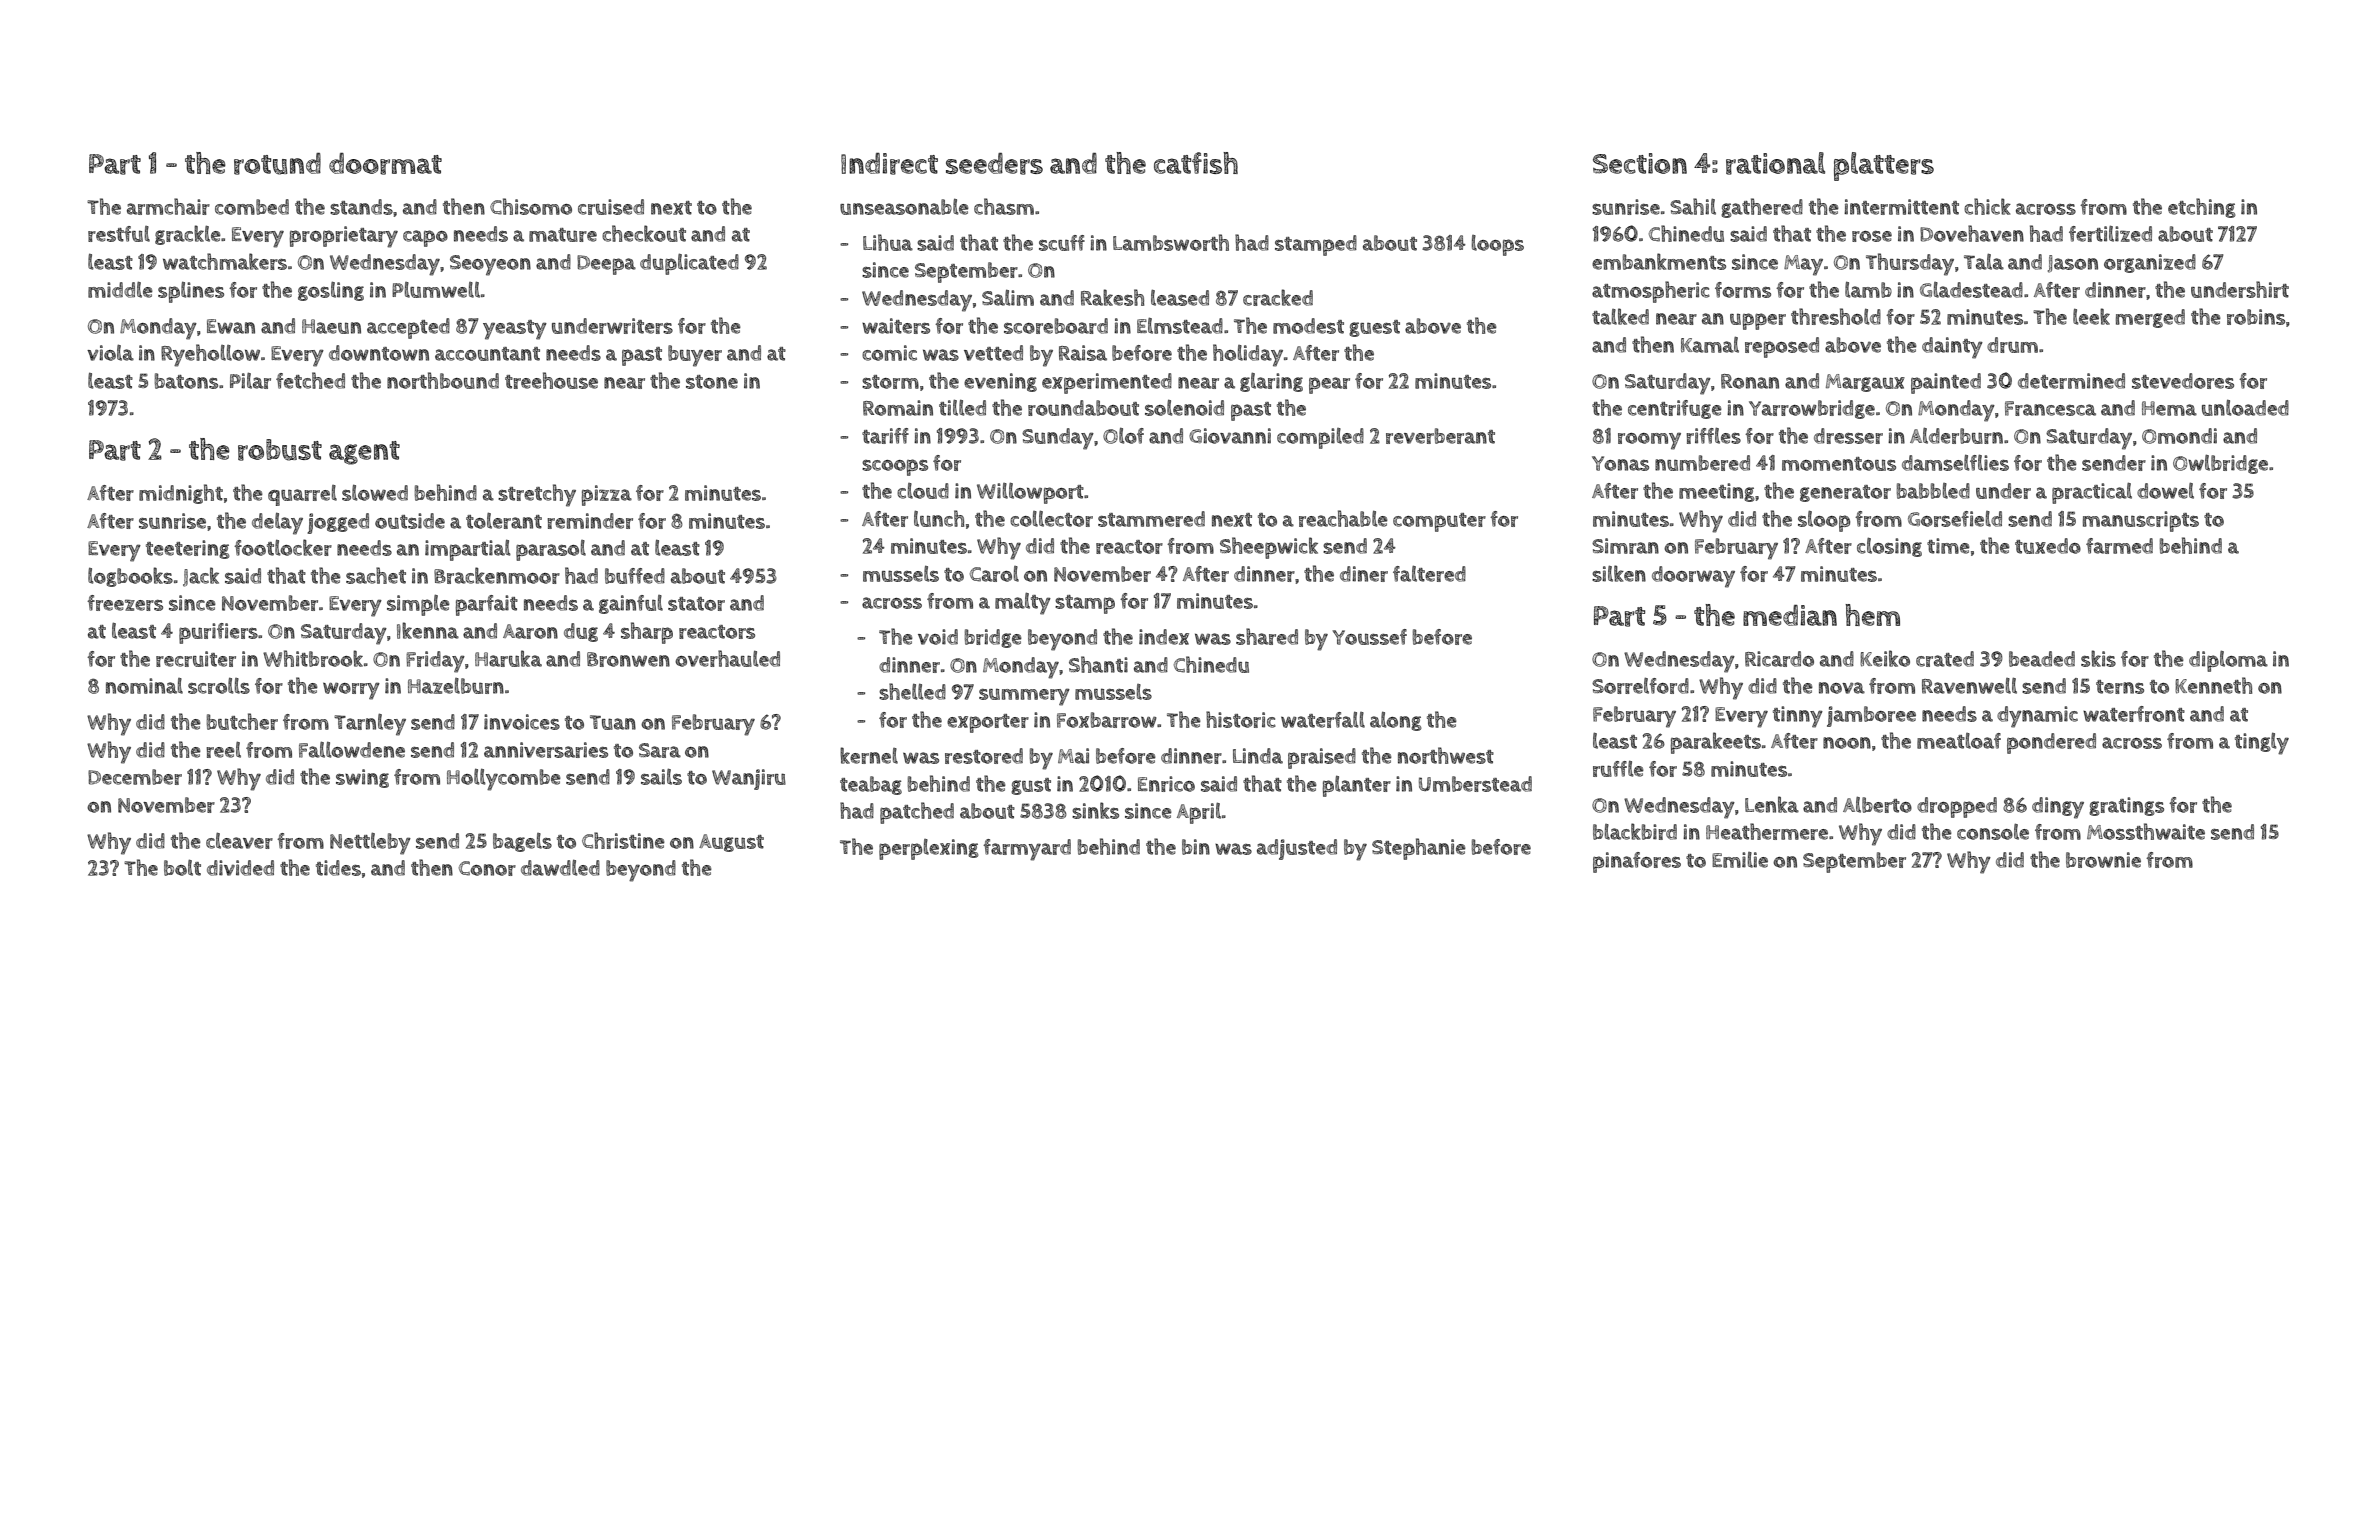 The width and height of the screenshot is (2380, 1540). What do you see at coordinates (1329, 385) in the screenshot?
I see `pear` at bounding box center [1329, 385].
